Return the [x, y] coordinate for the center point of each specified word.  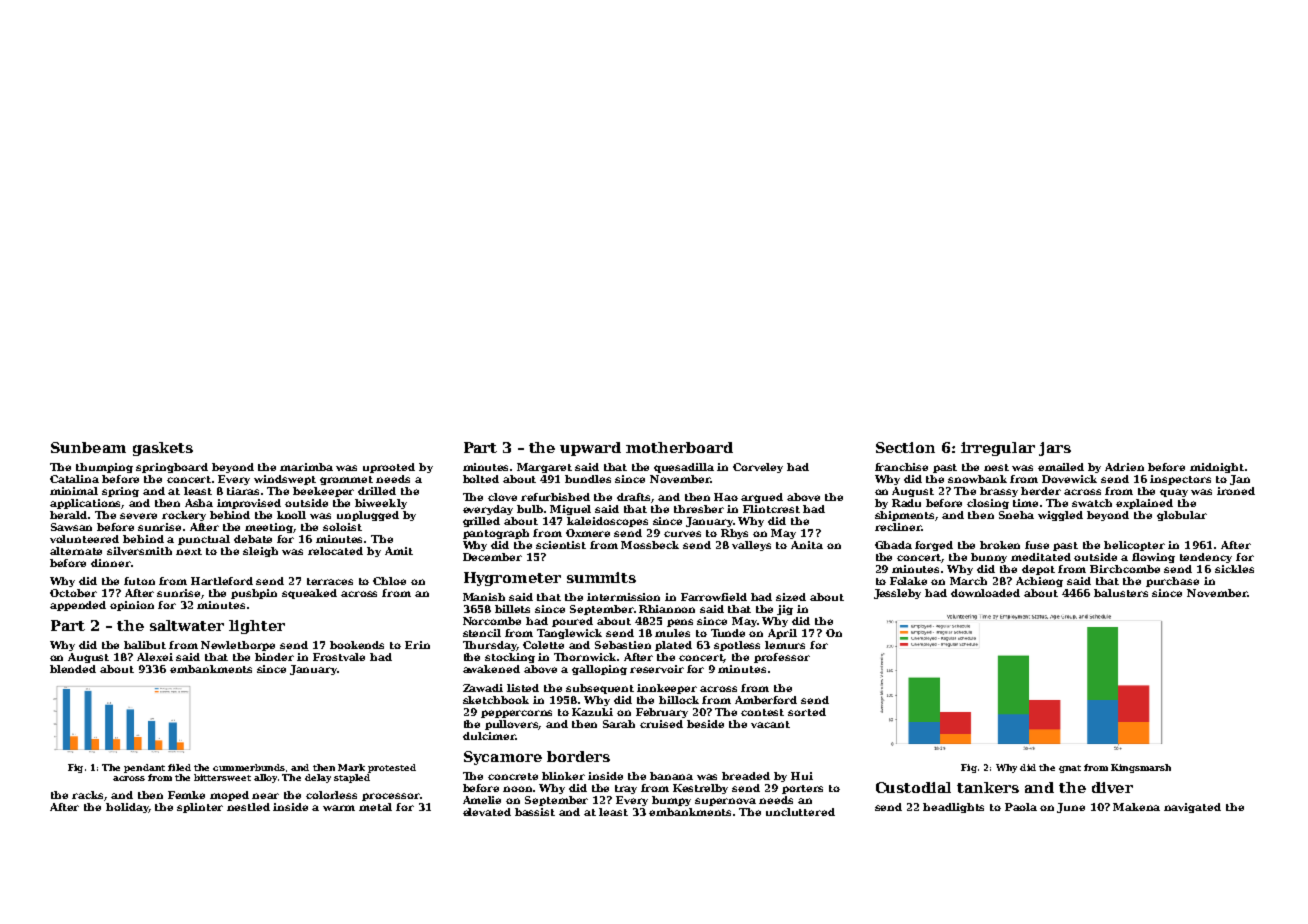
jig [785, 610]
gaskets [163, 449]
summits [601, 577]
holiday [127, 808]
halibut [145, 645]
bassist [535, 812]
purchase [1172, 582]
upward [590, 449]
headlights [953, 808]
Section [905, 447]
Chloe [389, 581]
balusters [1121, 593]
